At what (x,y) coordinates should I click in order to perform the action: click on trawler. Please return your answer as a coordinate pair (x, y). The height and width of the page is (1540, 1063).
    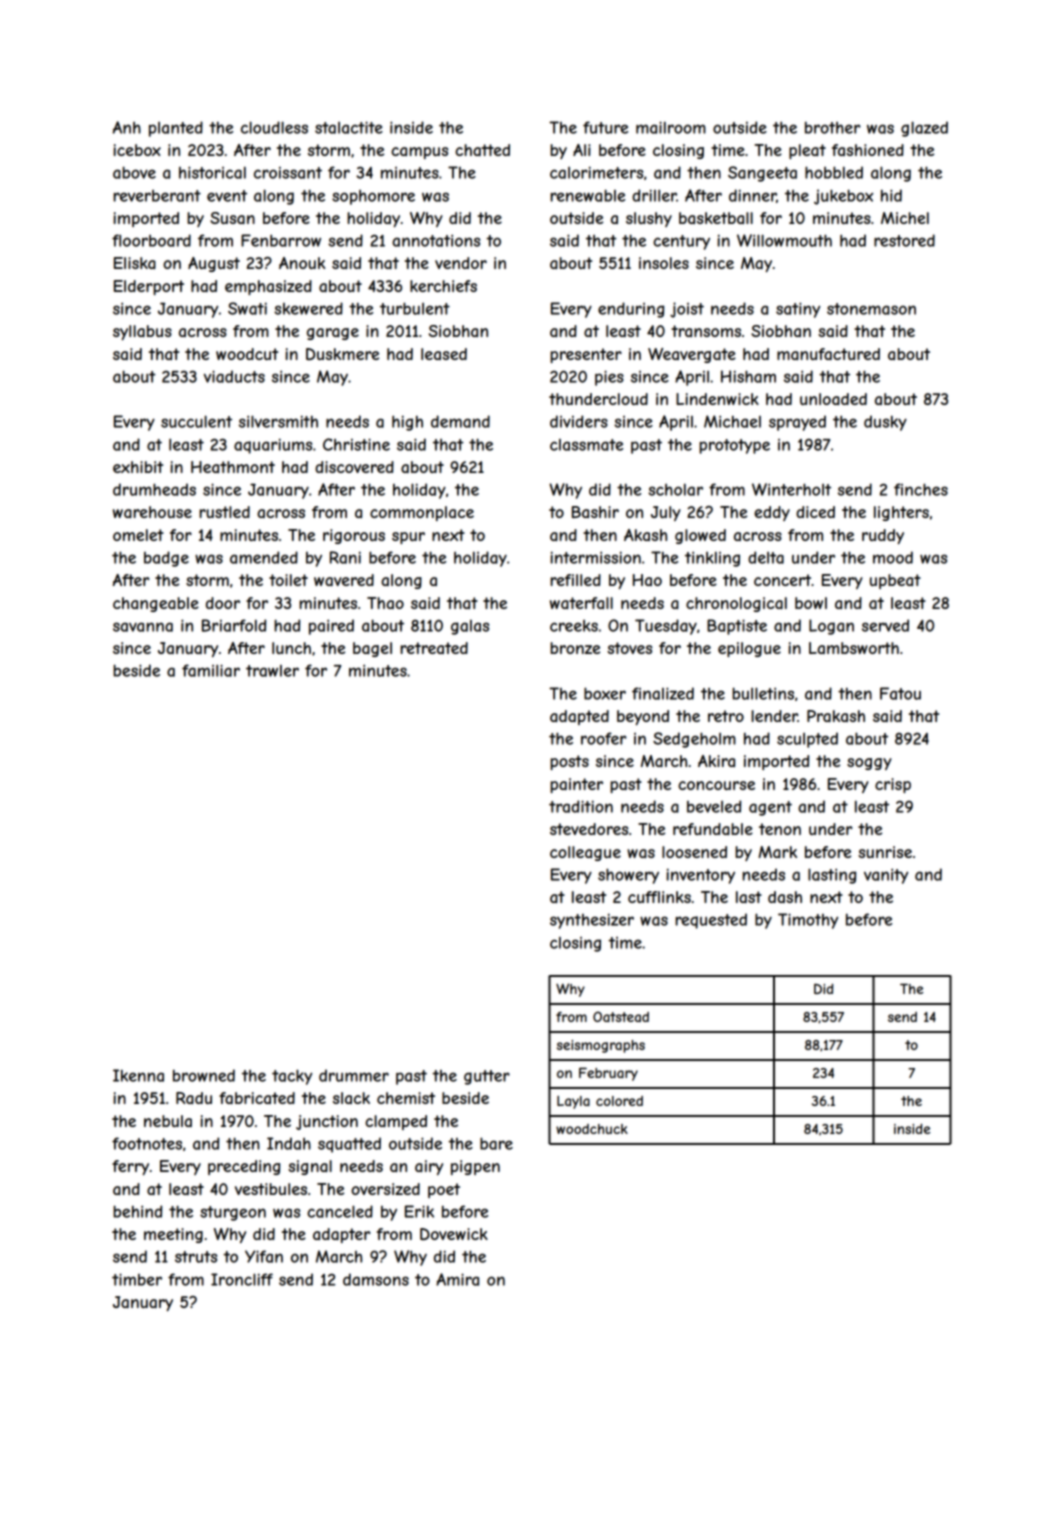
    Looking at the image, I should click on (272, 671).
